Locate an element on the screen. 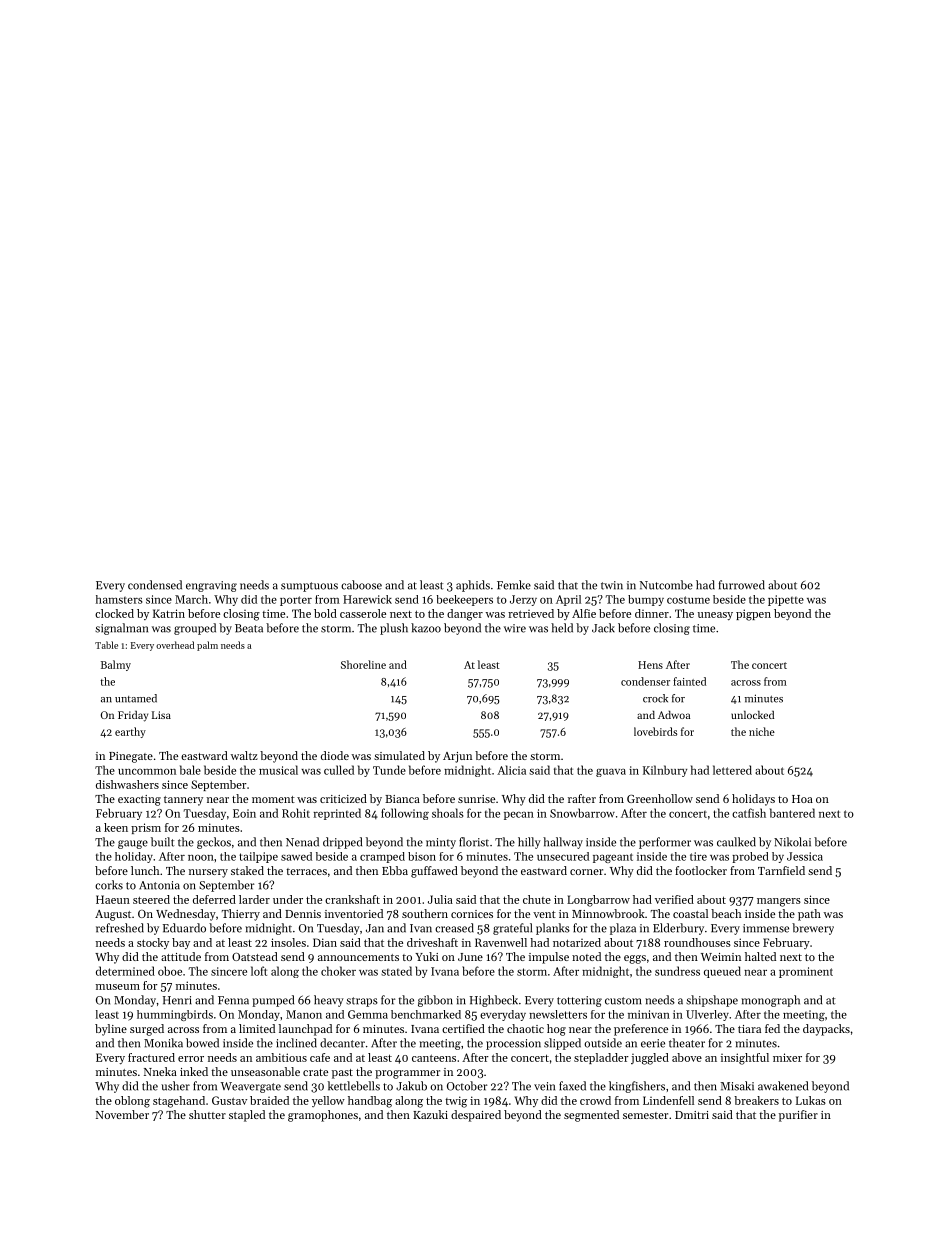 The height and width of the screenshot is (1233, 952). caboose is located at coordinates (361, 585).
